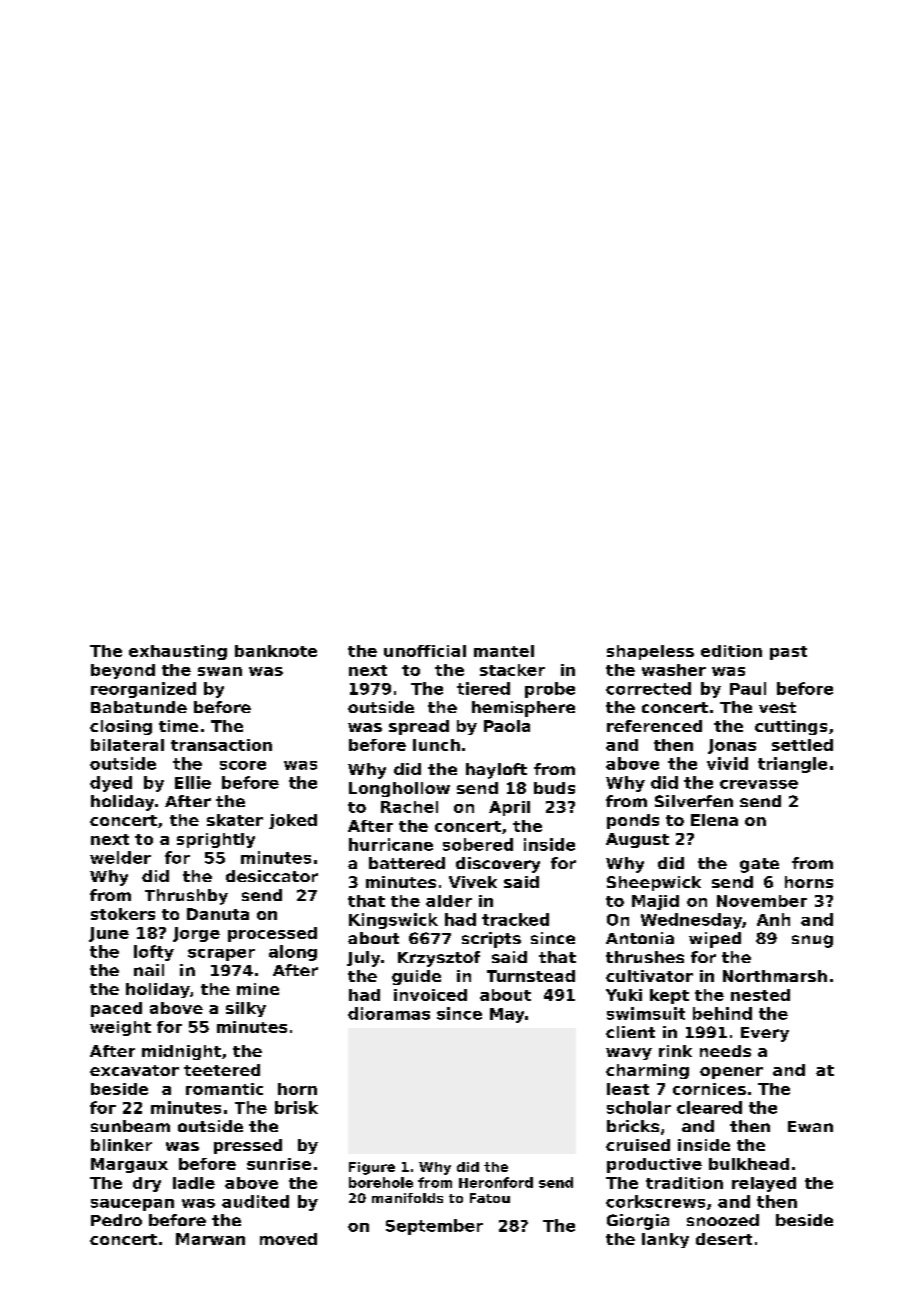 Image resolution: width=924 pixels, height=1308 pixels. Describe the element at coordinates (760, 995) in the image. I see `nested` at that location.
